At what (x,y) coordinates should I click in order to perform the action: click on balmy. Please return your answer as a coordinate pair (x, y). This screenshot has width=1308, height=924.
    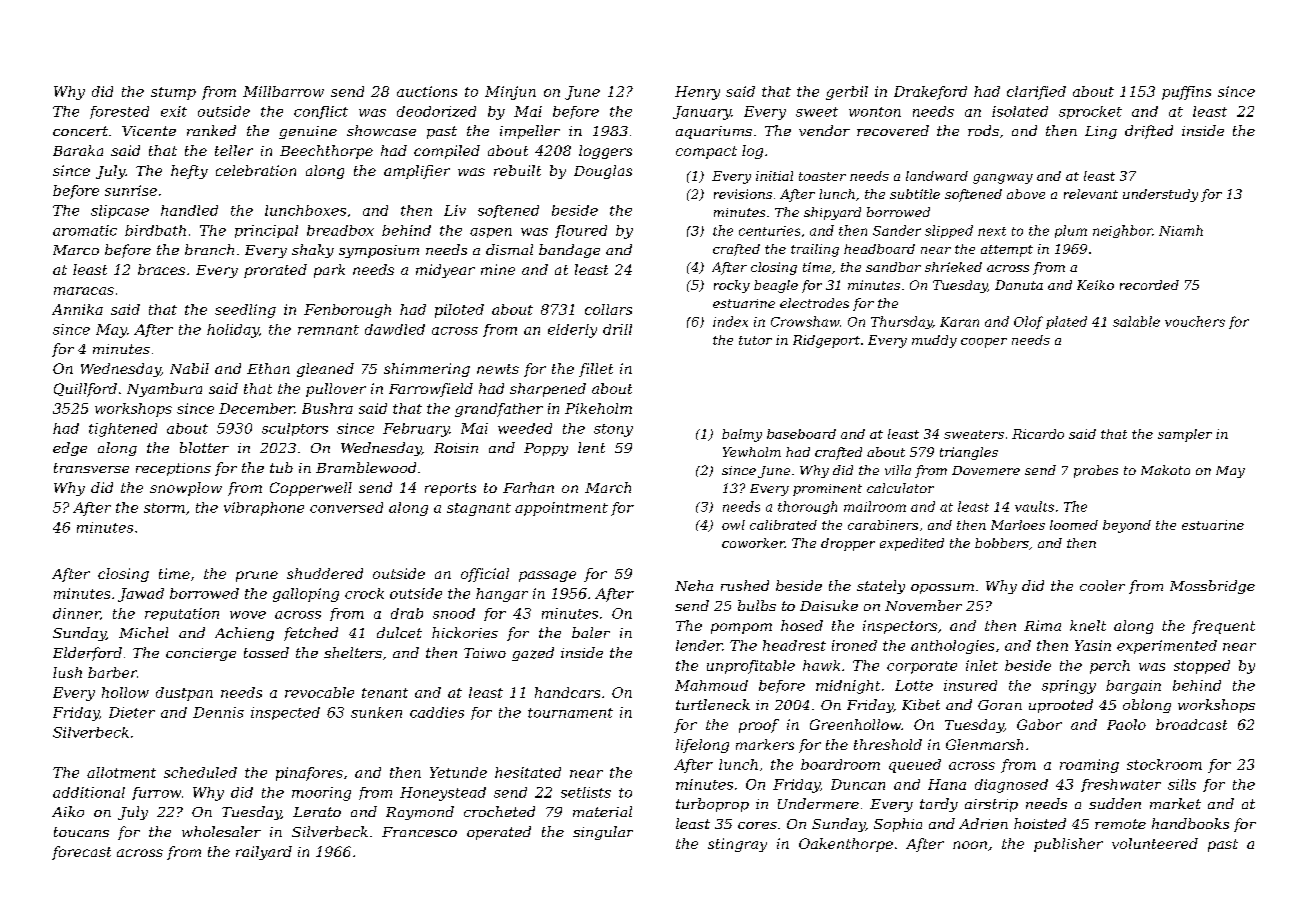
    Looking at the image, I should click on (742, 435).
